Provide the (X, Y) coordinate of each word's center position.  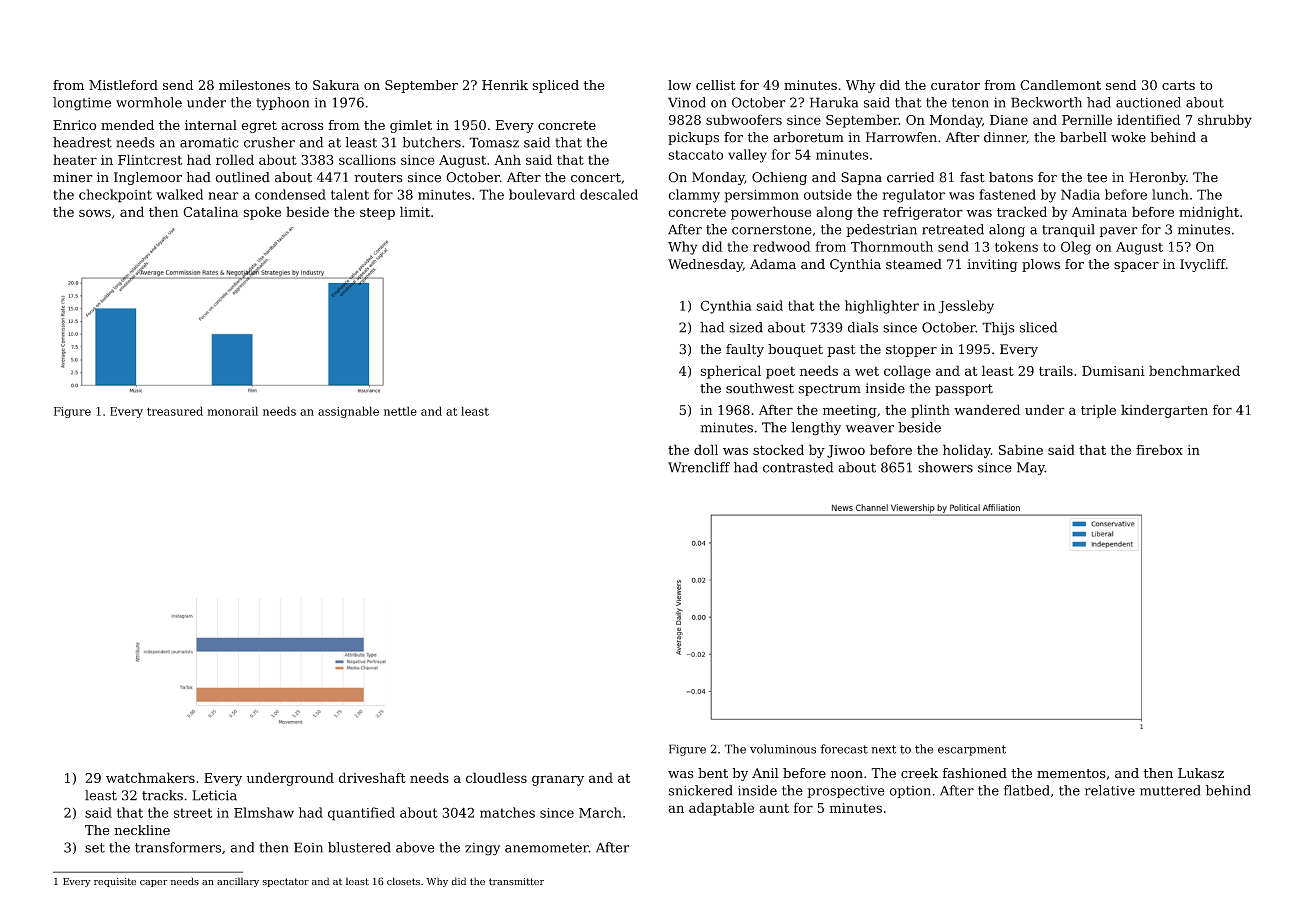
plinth (930, 411)
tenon (970, 103)
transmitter (516, 882)
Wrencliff (699, 467)
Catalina (211, 211)
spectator (286, 882)
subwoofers (744, 119)
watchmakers (150, 777)
